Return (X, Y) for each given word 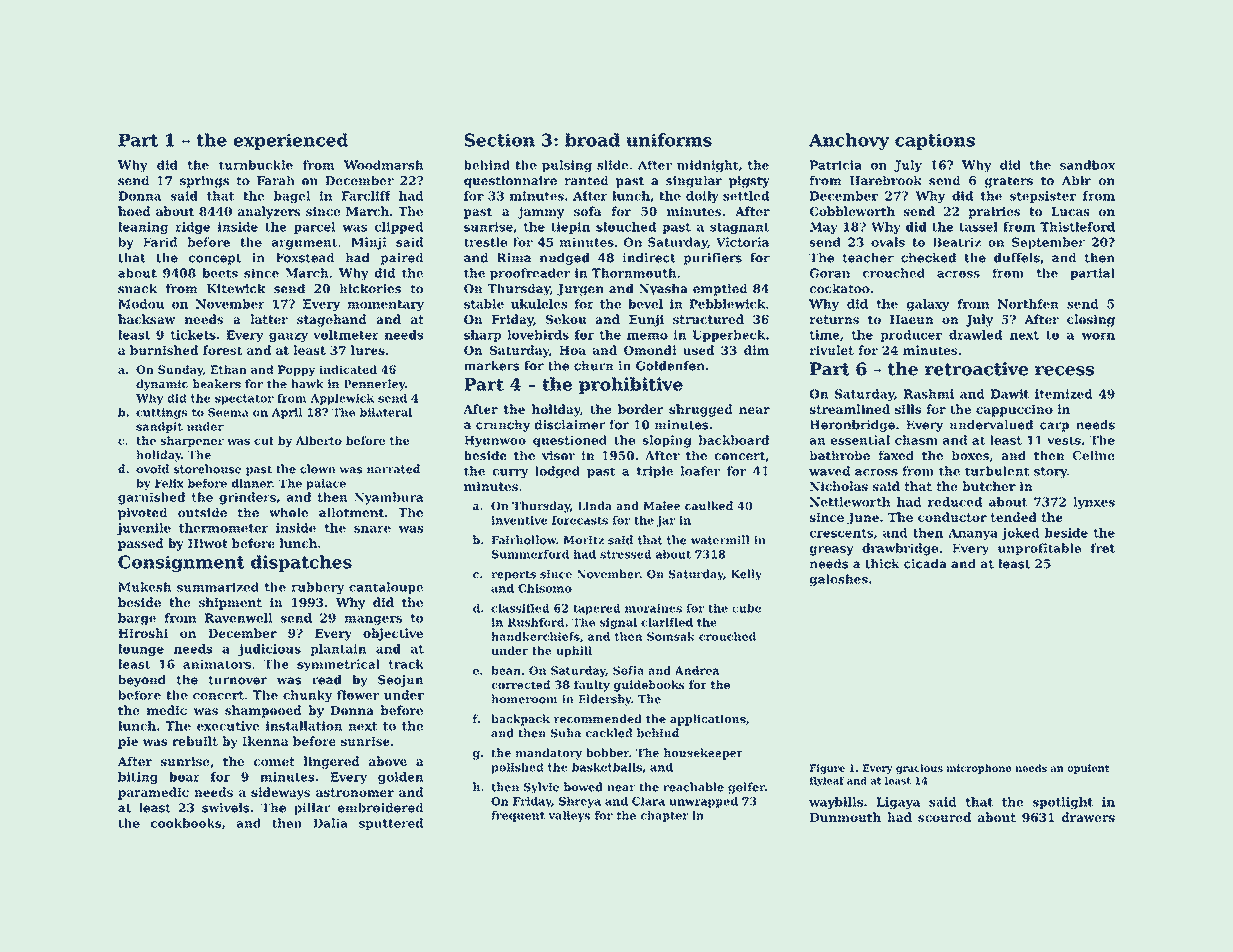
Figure (827, 769)
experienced (291, 141)
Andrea (697, 670)
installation (304, 726)
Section (500, 140)
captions (935, 141)
